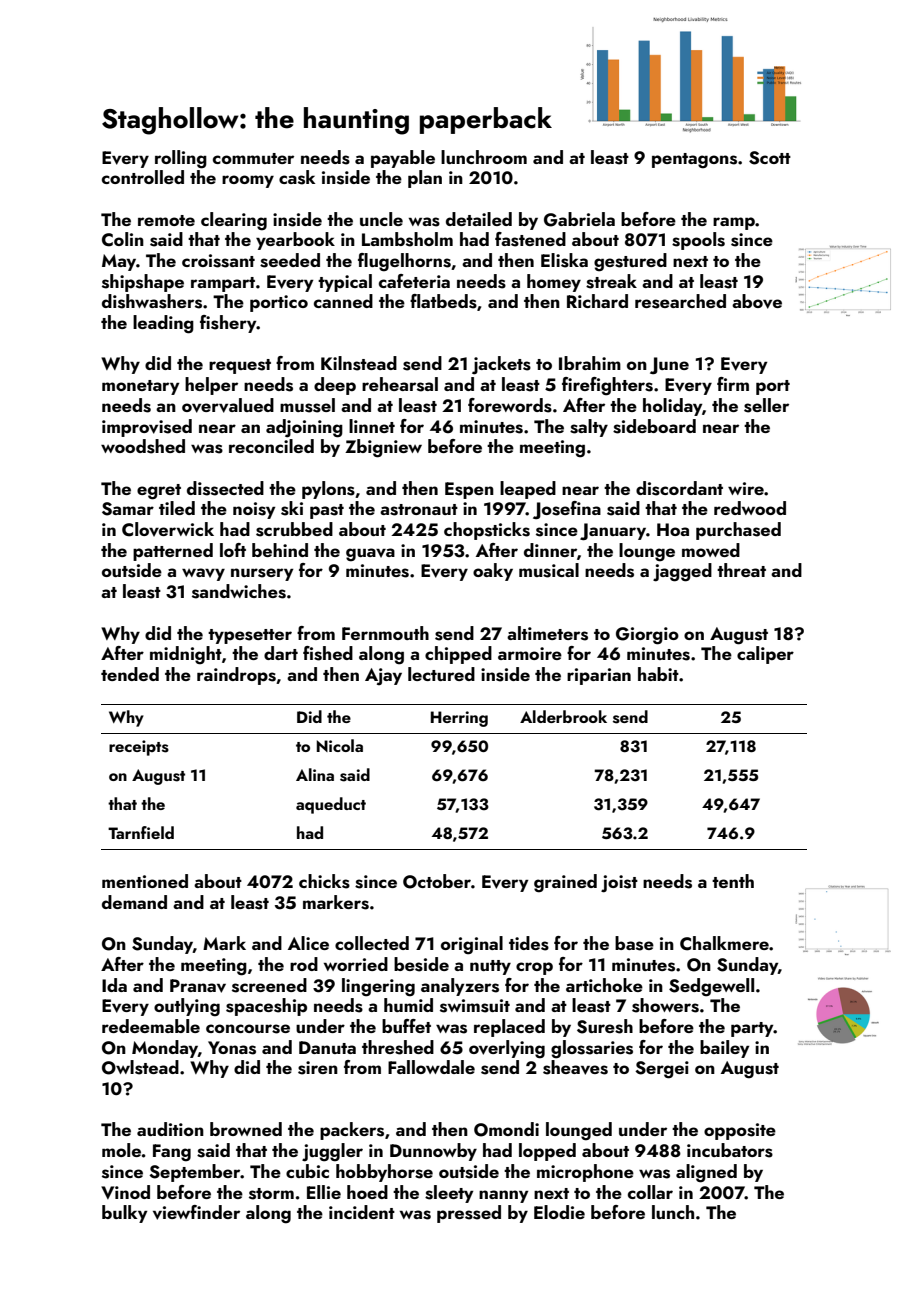  I want to click on Tarnfield, so click(141, 832).
